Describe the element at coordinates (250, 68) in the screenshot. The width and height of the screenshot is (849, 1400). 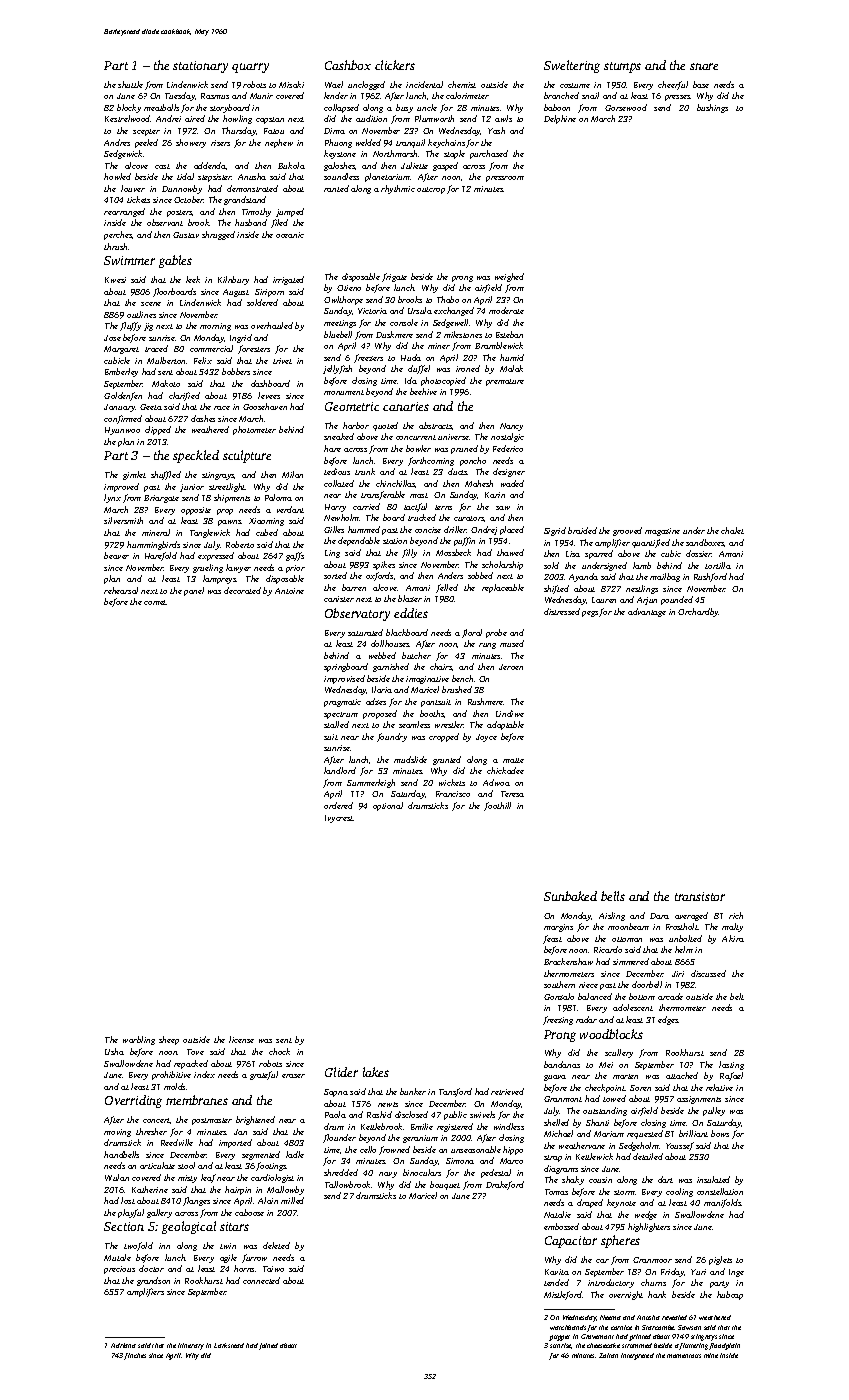
I see `quarry` at that location.
